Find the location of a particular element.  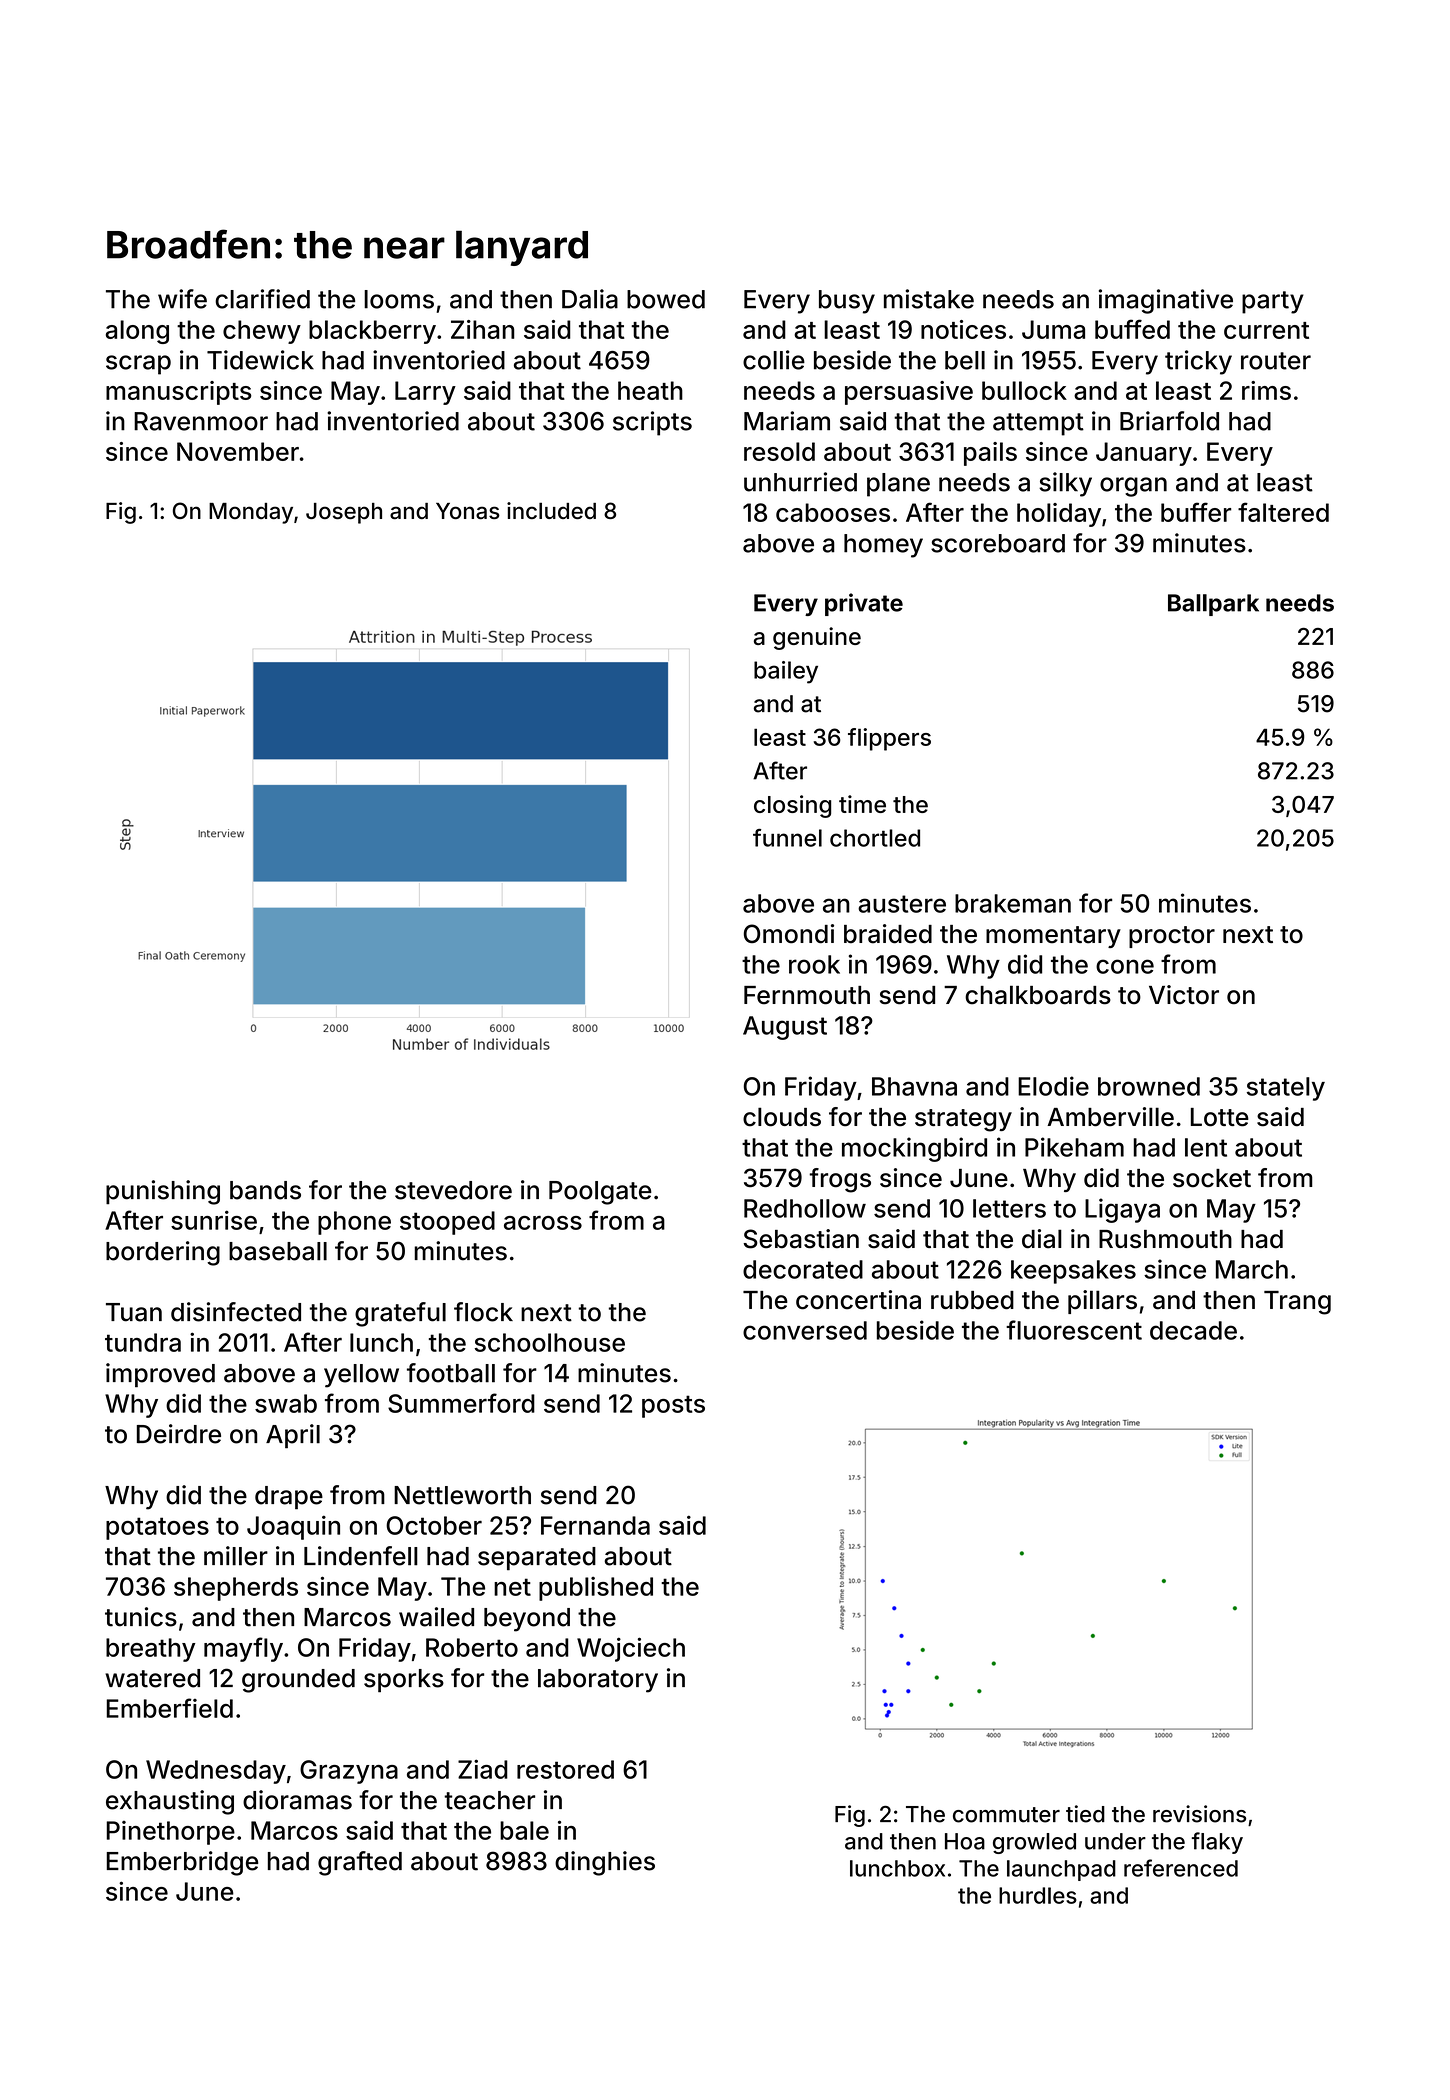

imaginative is located at coordinates (1166, 301).
